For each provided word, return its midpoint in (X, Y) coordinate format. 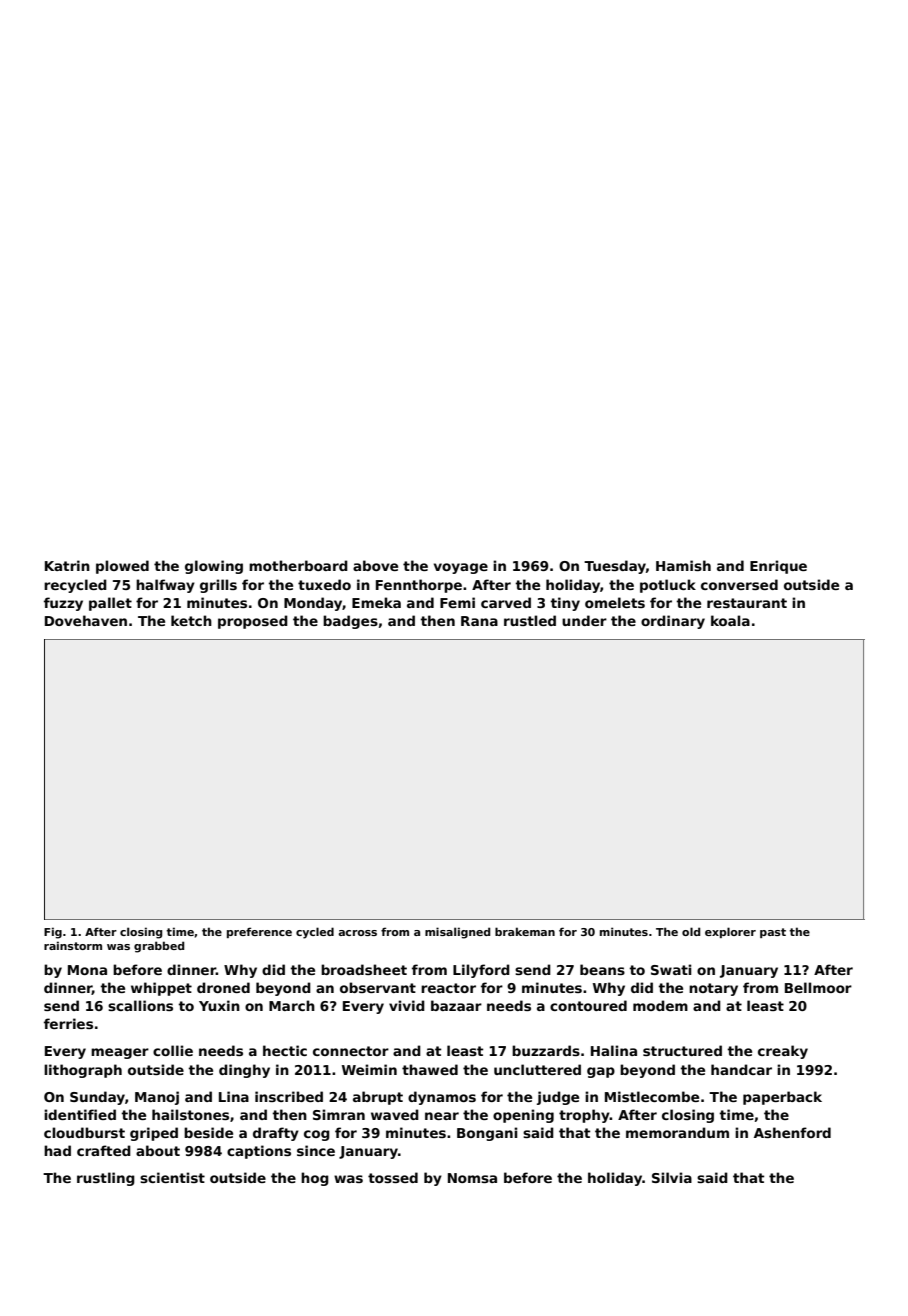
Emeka (376, 602)
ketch (191, 620)
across (357, 933)
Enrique (778, 567)
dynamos (442, 1098)
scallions (140, 1005)
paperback (782, 1098)
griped (154, 1134)
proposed (253, 622)
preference (259, 932)
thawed (430, 1069)
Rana (479, 621)
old (691, 931)
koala (730, 620)
